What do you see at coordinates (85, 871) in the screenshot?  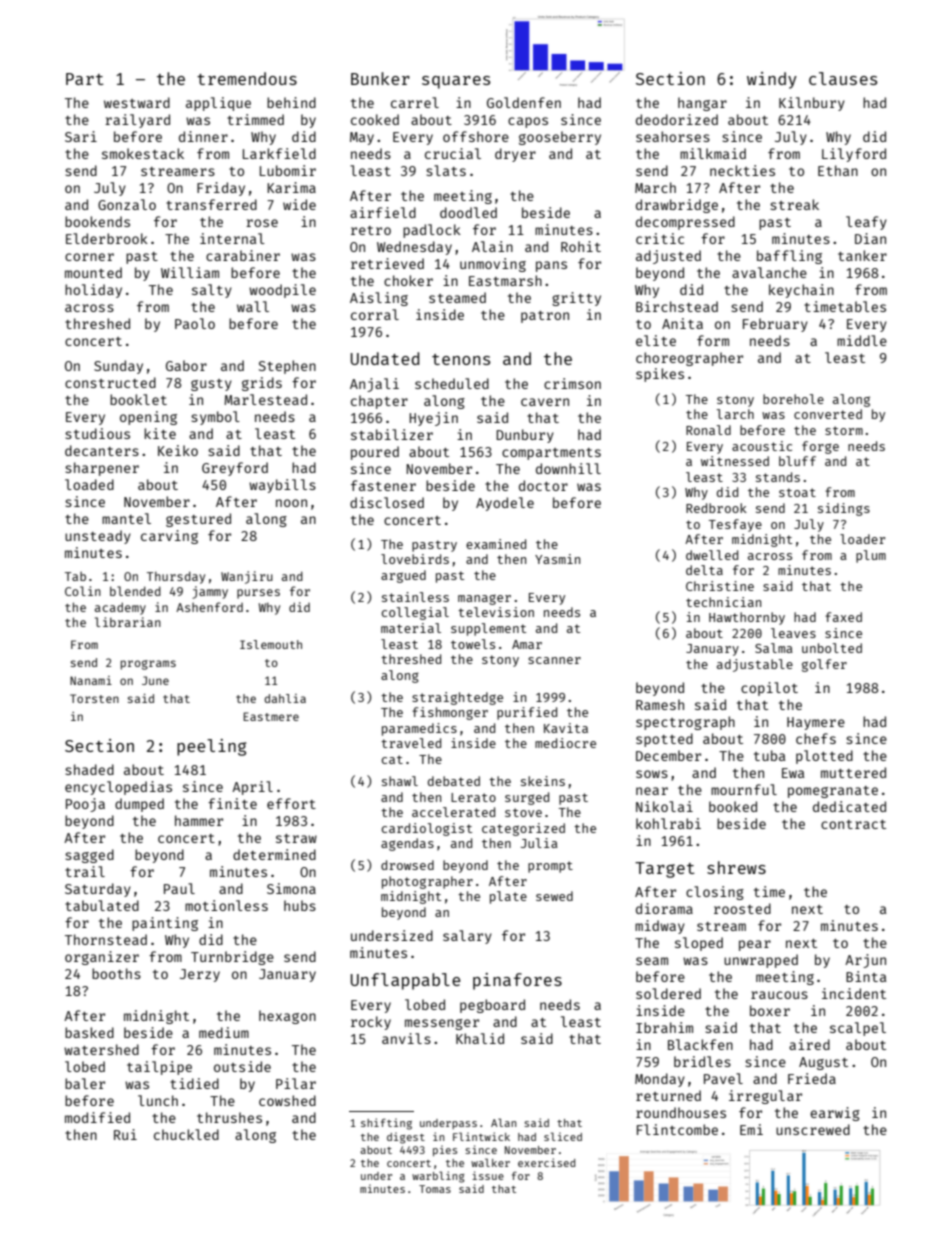 I see `trail` at bounding box center [85, 871].
